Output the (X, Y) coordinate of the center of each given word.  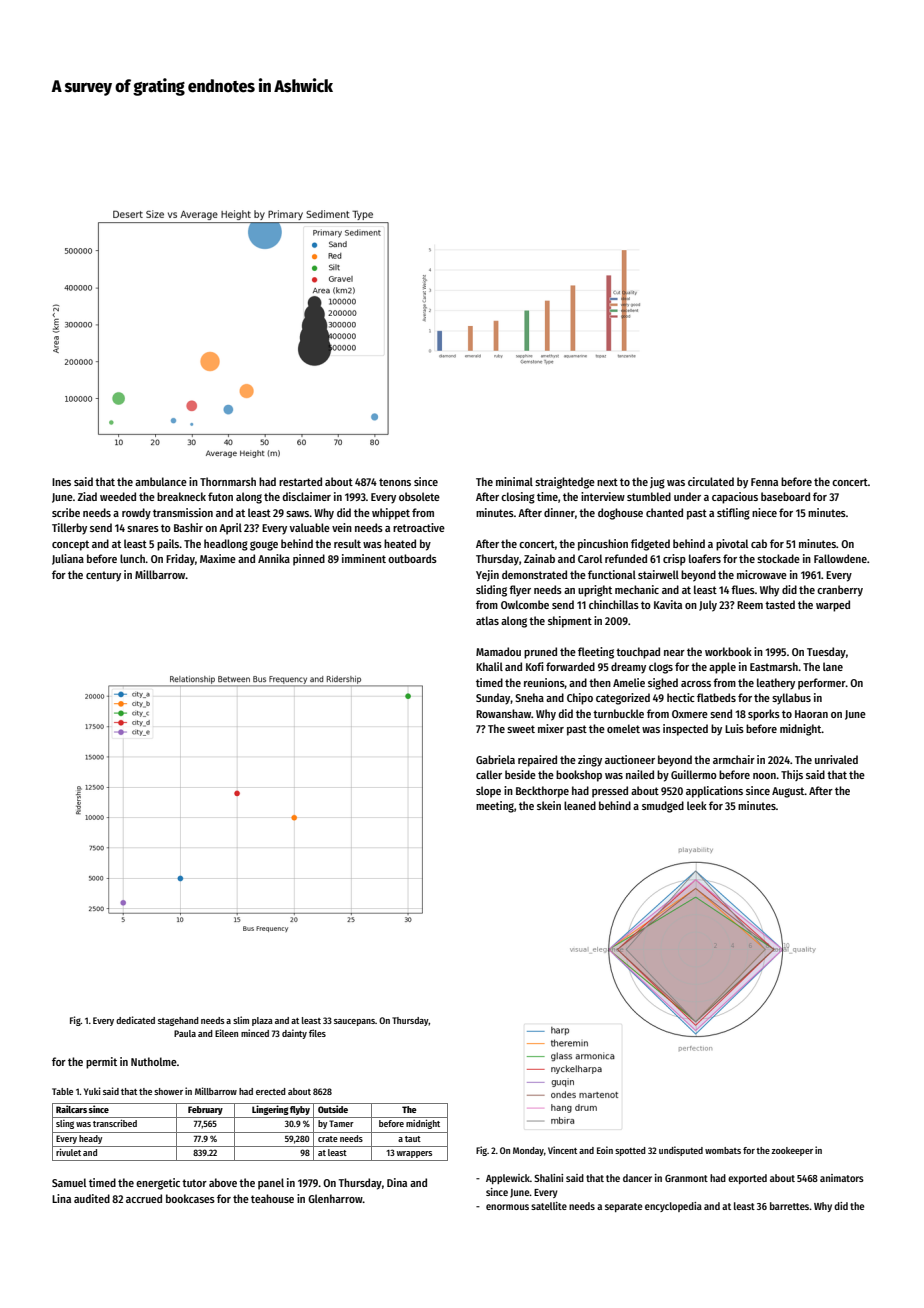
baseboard (785, 496)
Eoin (605, 1150)
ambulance (161, 481)
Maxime (218, 558)
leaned (580, 805)
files (317, 1033)
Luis (734, 728)
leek (697, 805)
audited (92, 1198)
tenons (395, 482)
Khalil (489, 666)
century (103, 576)
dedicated (135, 1020)
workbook (728, 651)
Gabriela (495, 759)
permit (101, 1063)
